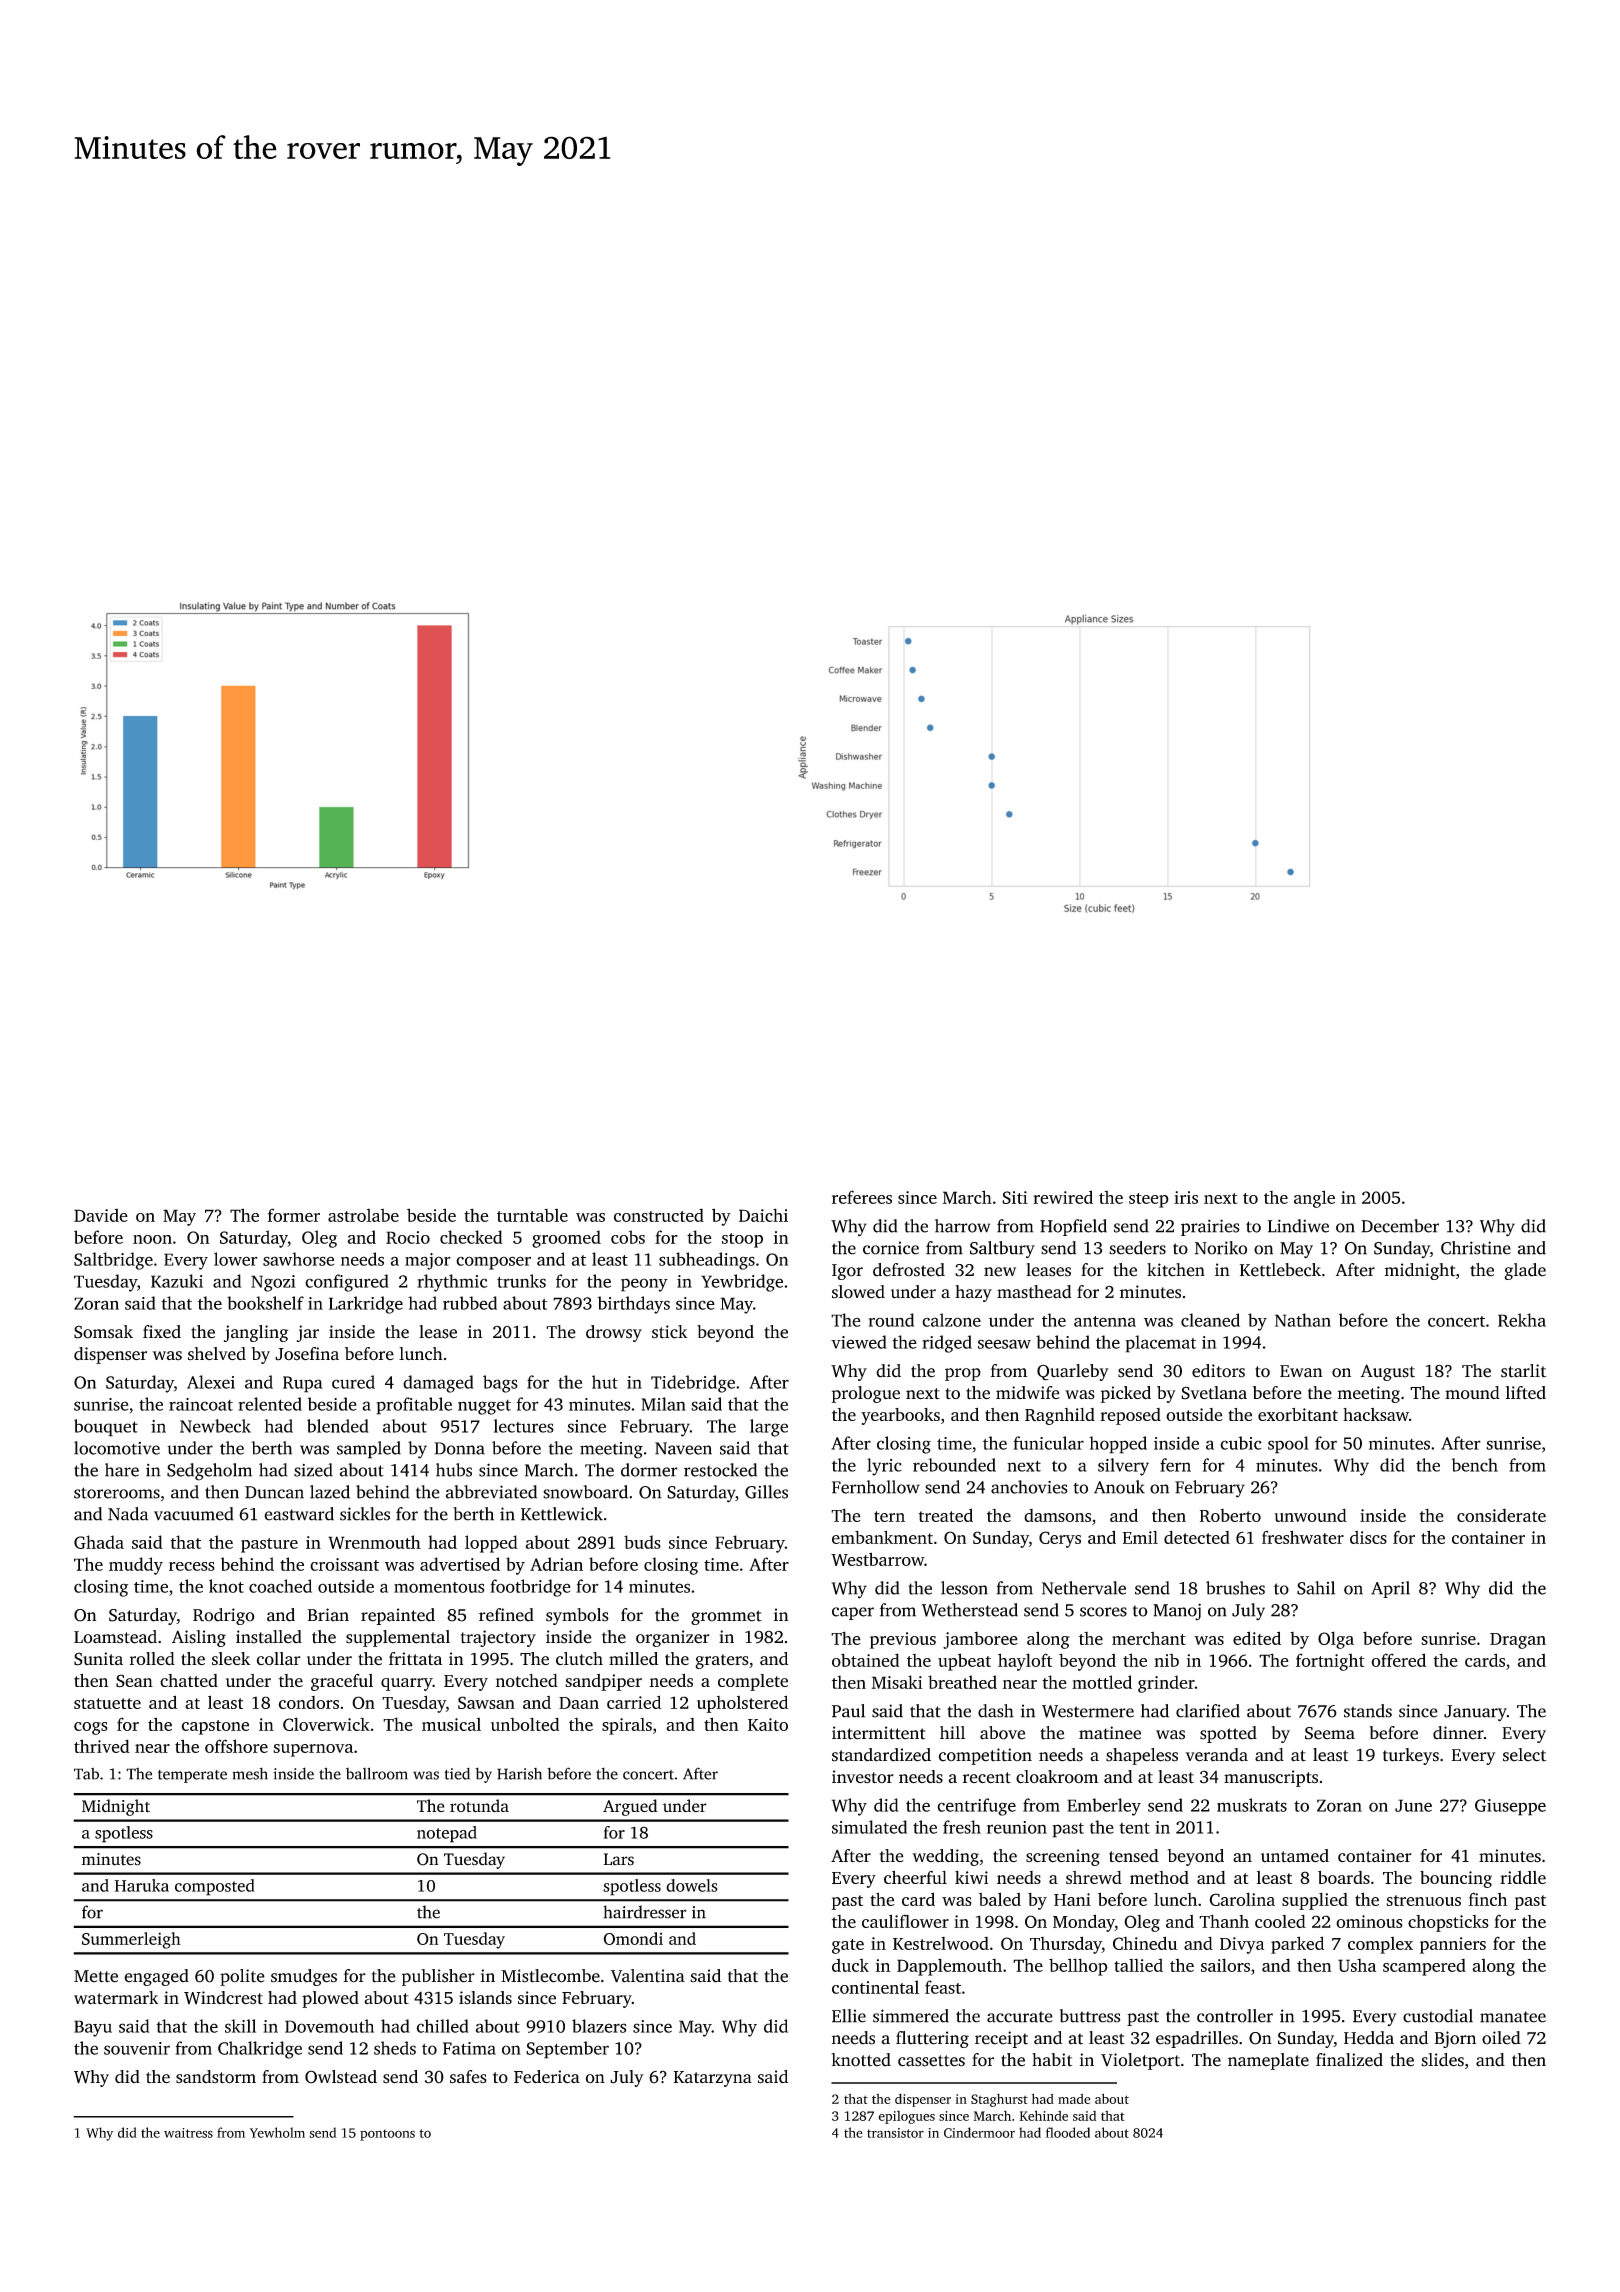 This image has height=2292, width=1620. Describe the element at coordinates (242, 1977) in the image. I see `polite` at that location.
